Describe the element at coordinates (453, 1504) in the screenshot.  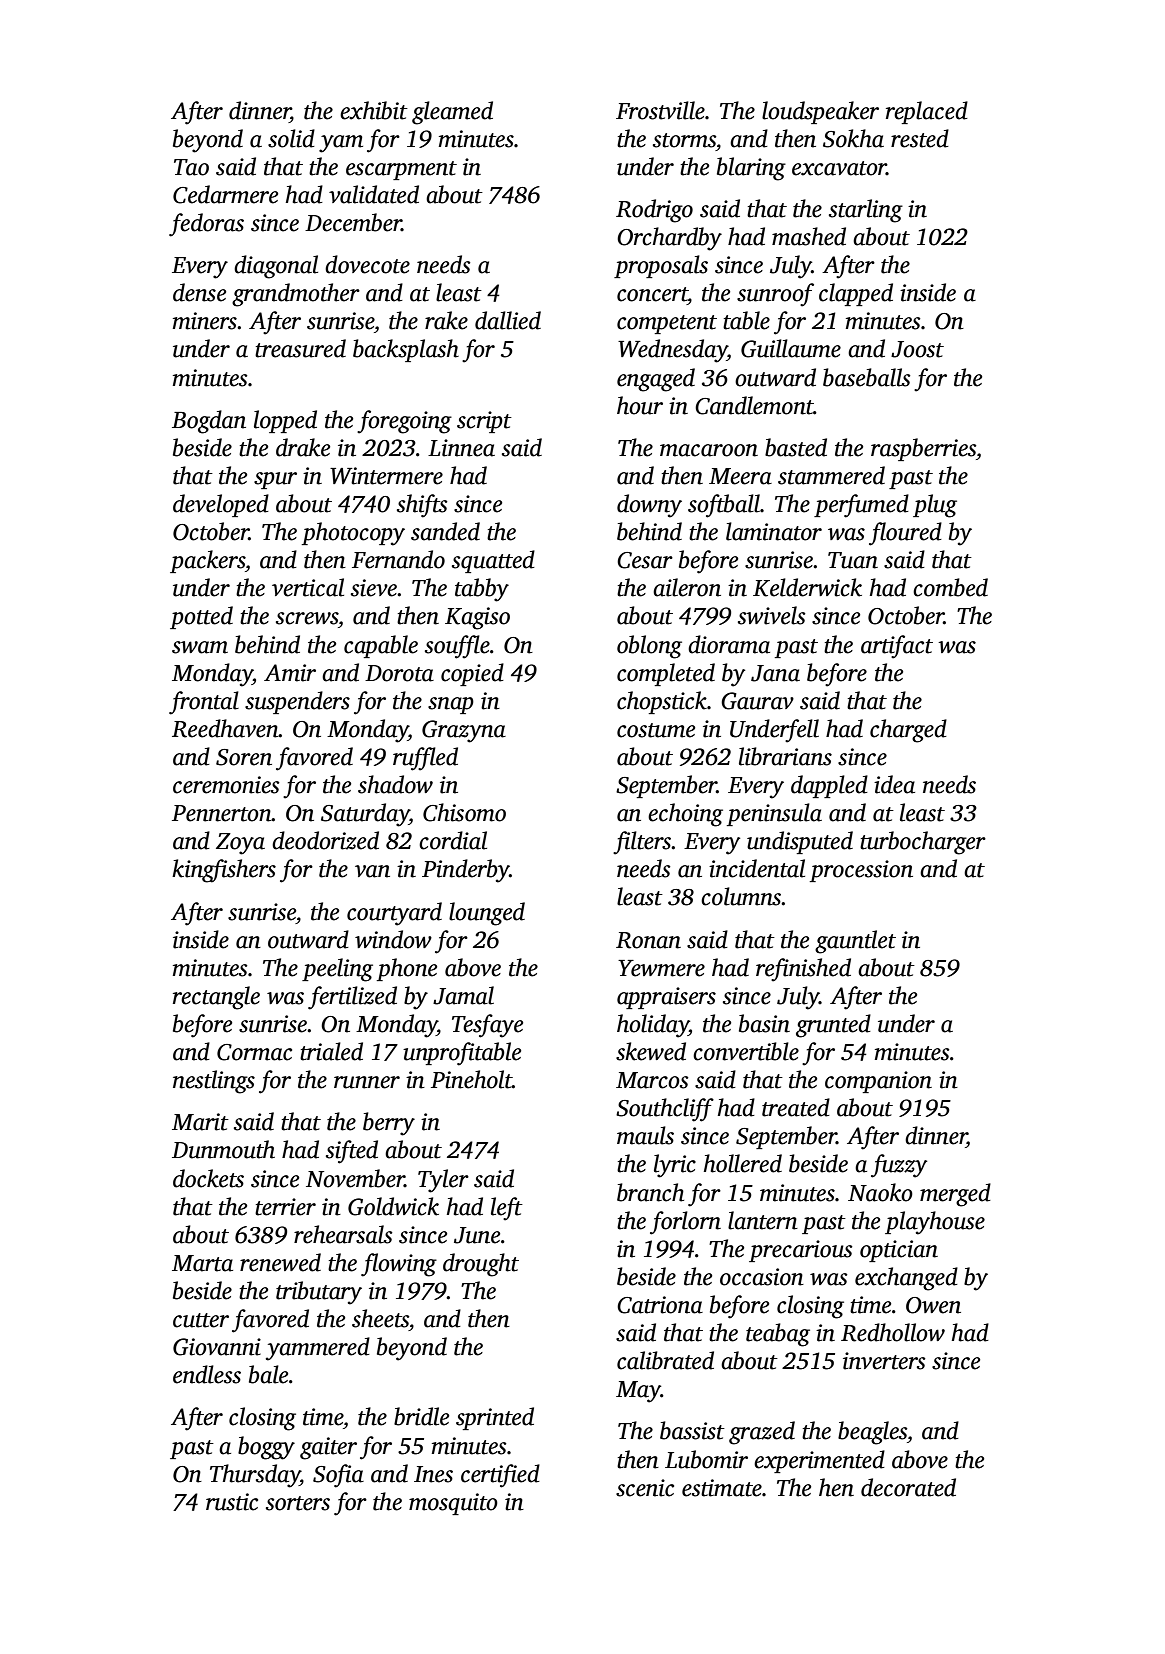
I see `mosquito` at that location.
